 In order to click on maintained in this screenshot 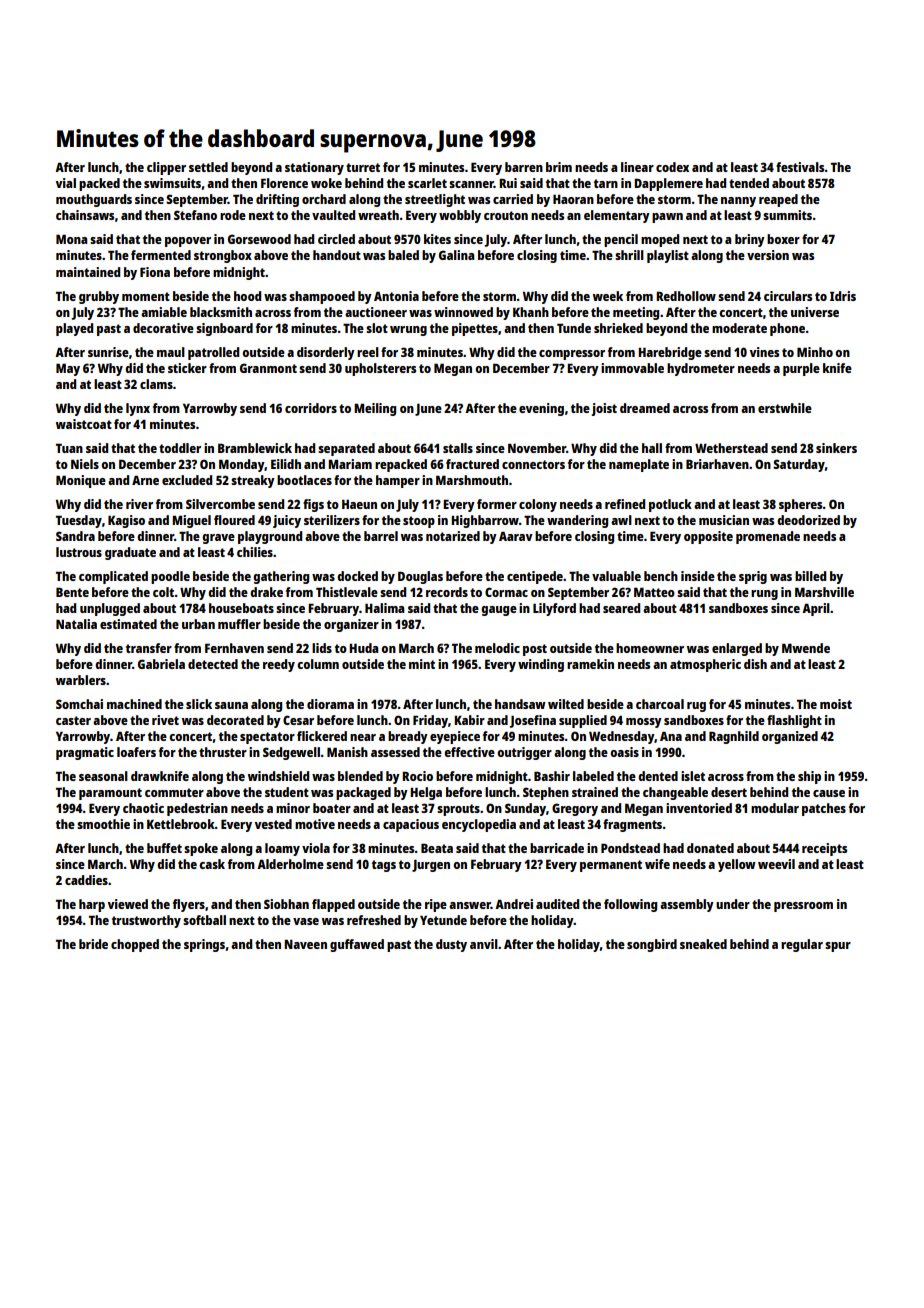, I will do `click(88, 272)`.
